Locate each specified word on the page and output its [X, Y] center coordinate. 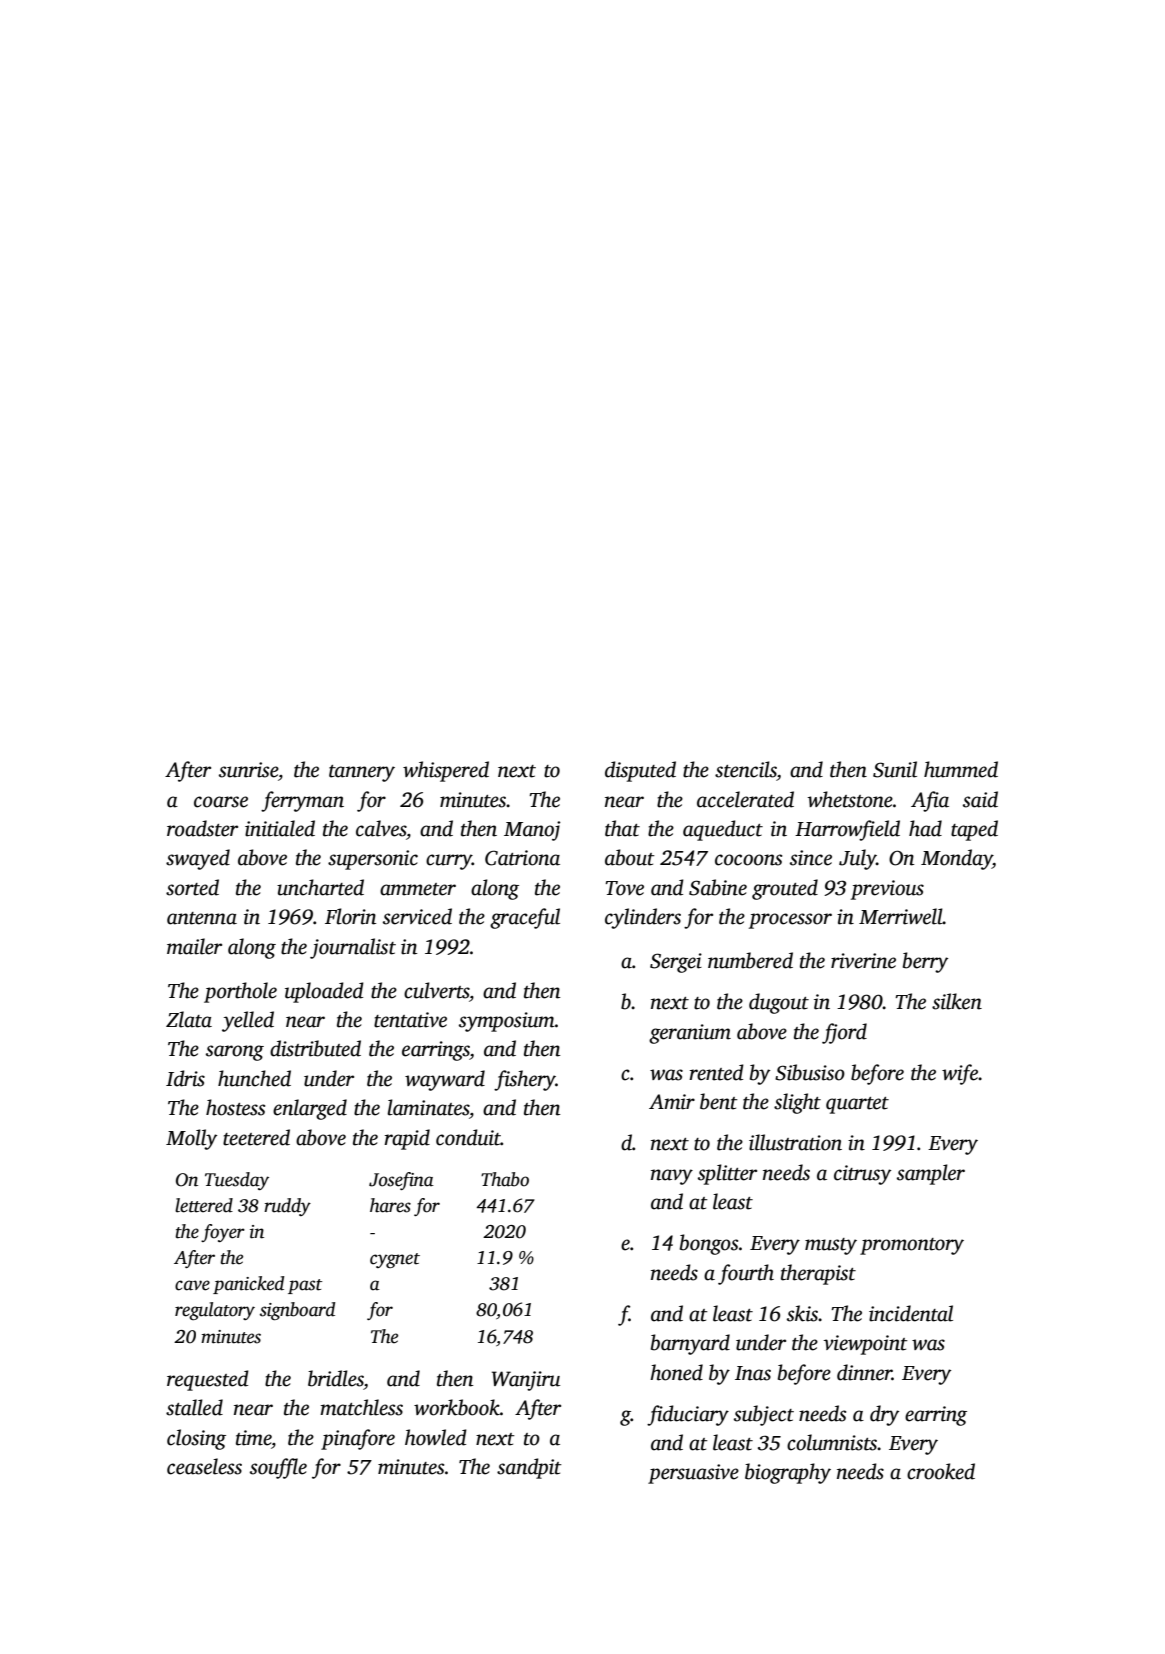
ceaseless [204, 1466]
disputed [640, 771]
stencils [746, 769]
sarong [235, 1053]
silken [957, 1001]
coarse [221, 802]
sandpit [529, 1468]
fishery [525, 1080]
